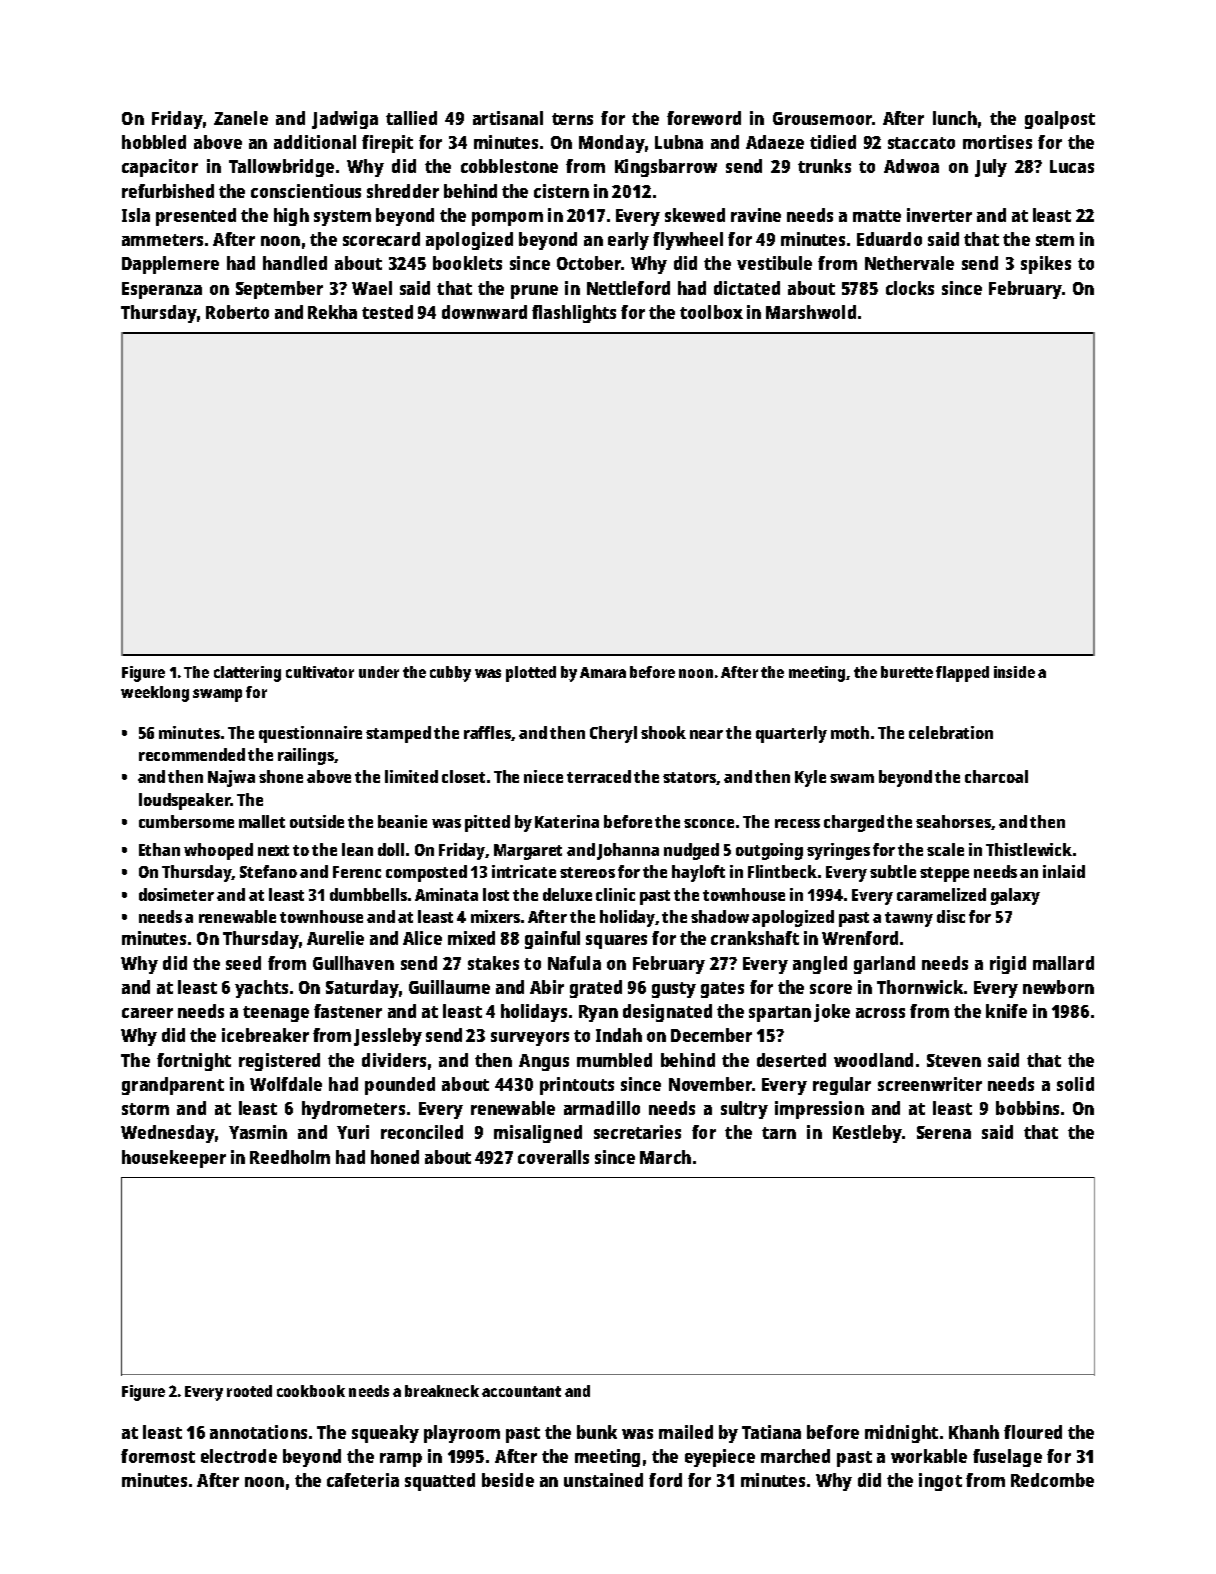 The image size is (1216, 1574). What do you see at coordinates (1060, 120) in the image?
I see `goalpost` at bounding box center [1060, 120].
